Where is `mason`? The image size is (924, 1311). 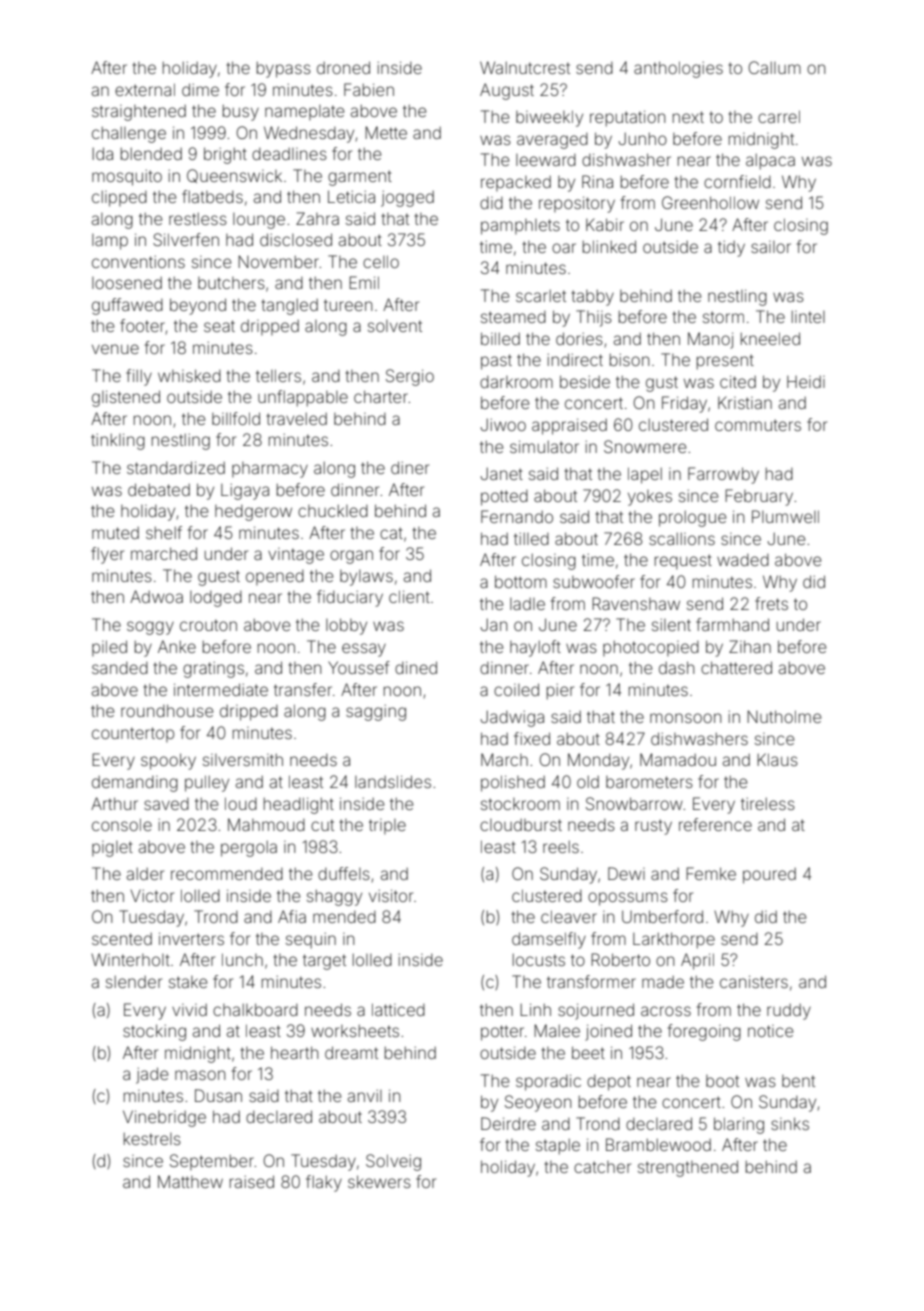
mason is located at coordinates (200, 1075).
